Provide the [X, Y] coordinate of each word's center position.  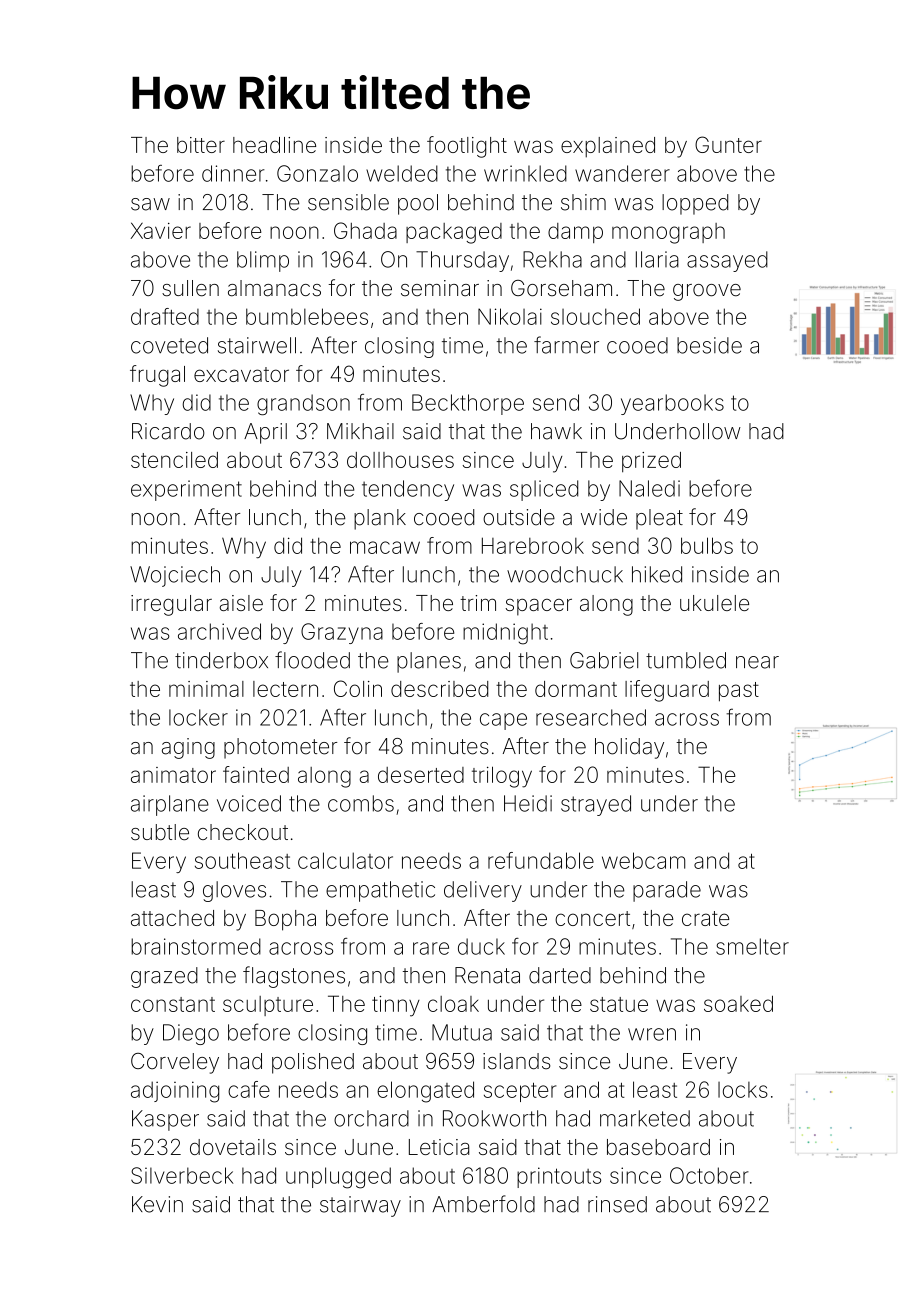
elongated [425, 1092]
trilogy [502, 777]
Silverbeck [182, 1175]
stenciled [174, 460]
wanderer [622, 173]
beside [709, 345]
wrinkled [525, 173]
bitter [201, 145]
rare [431, 948]
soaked [738, 1003]
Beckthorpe [468, 404]
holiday [629, 748]
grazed [164, 977]
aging [188, 748]
